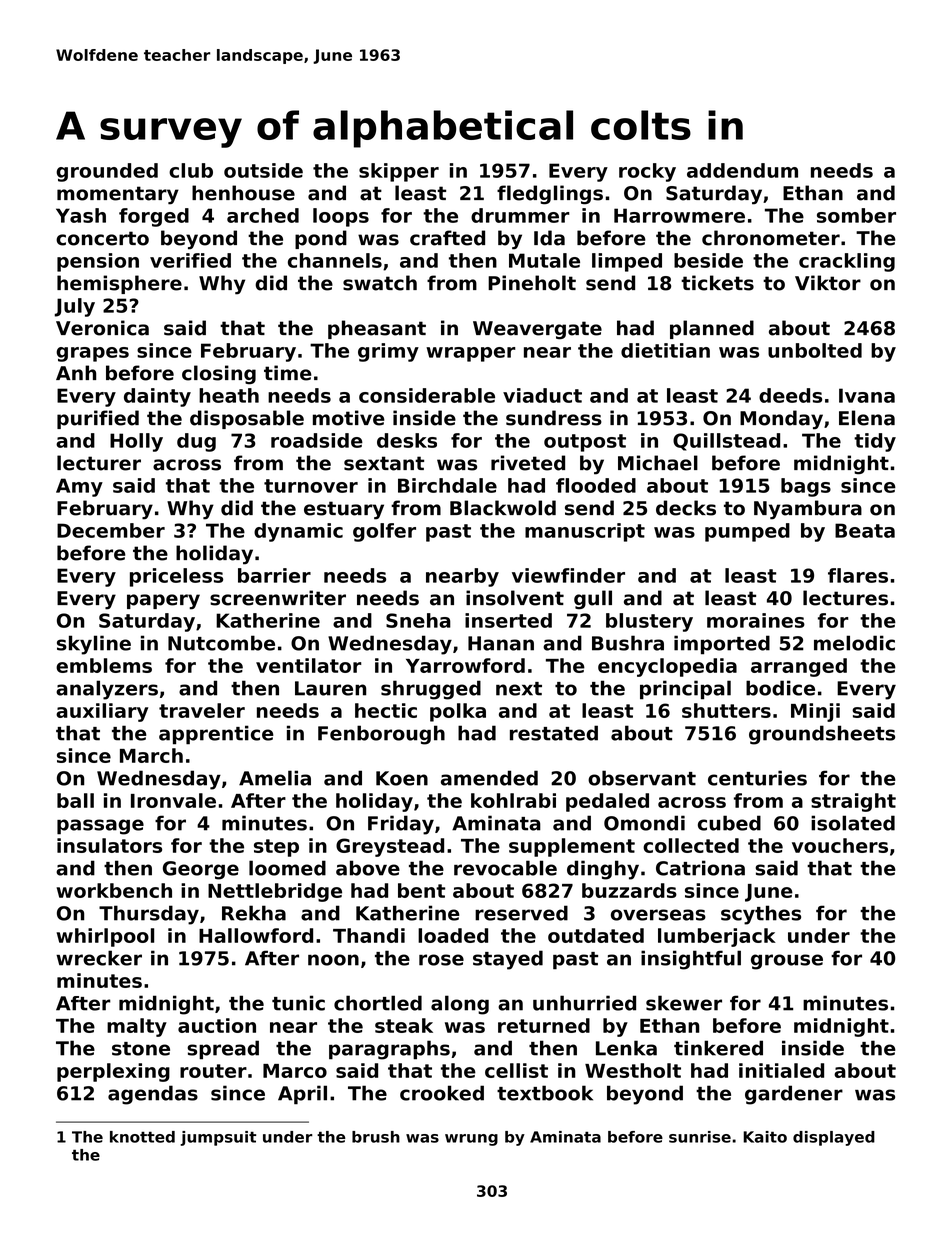  I want to click on grounded, so click(107, 172).
